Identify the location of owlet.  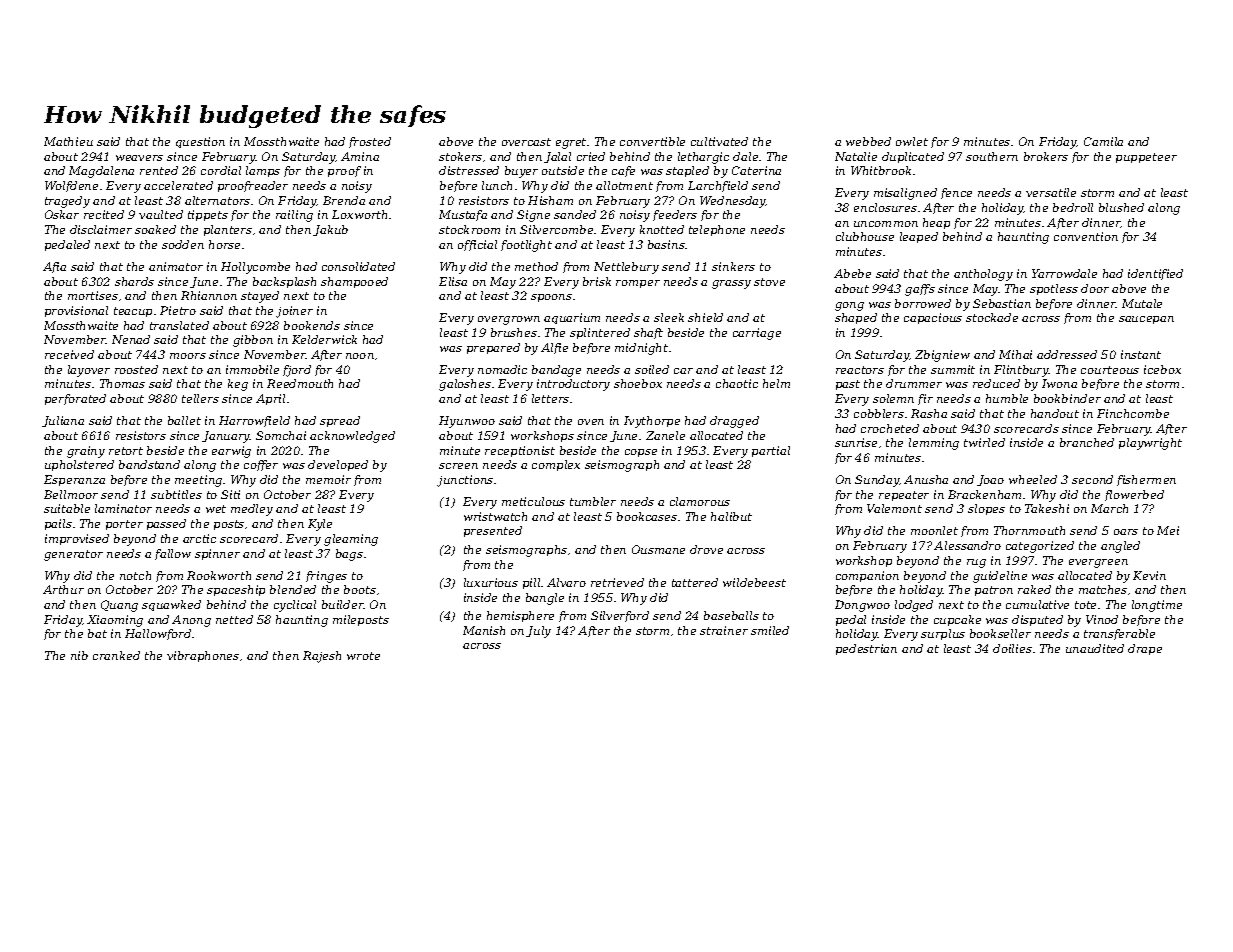
(912, 141).
